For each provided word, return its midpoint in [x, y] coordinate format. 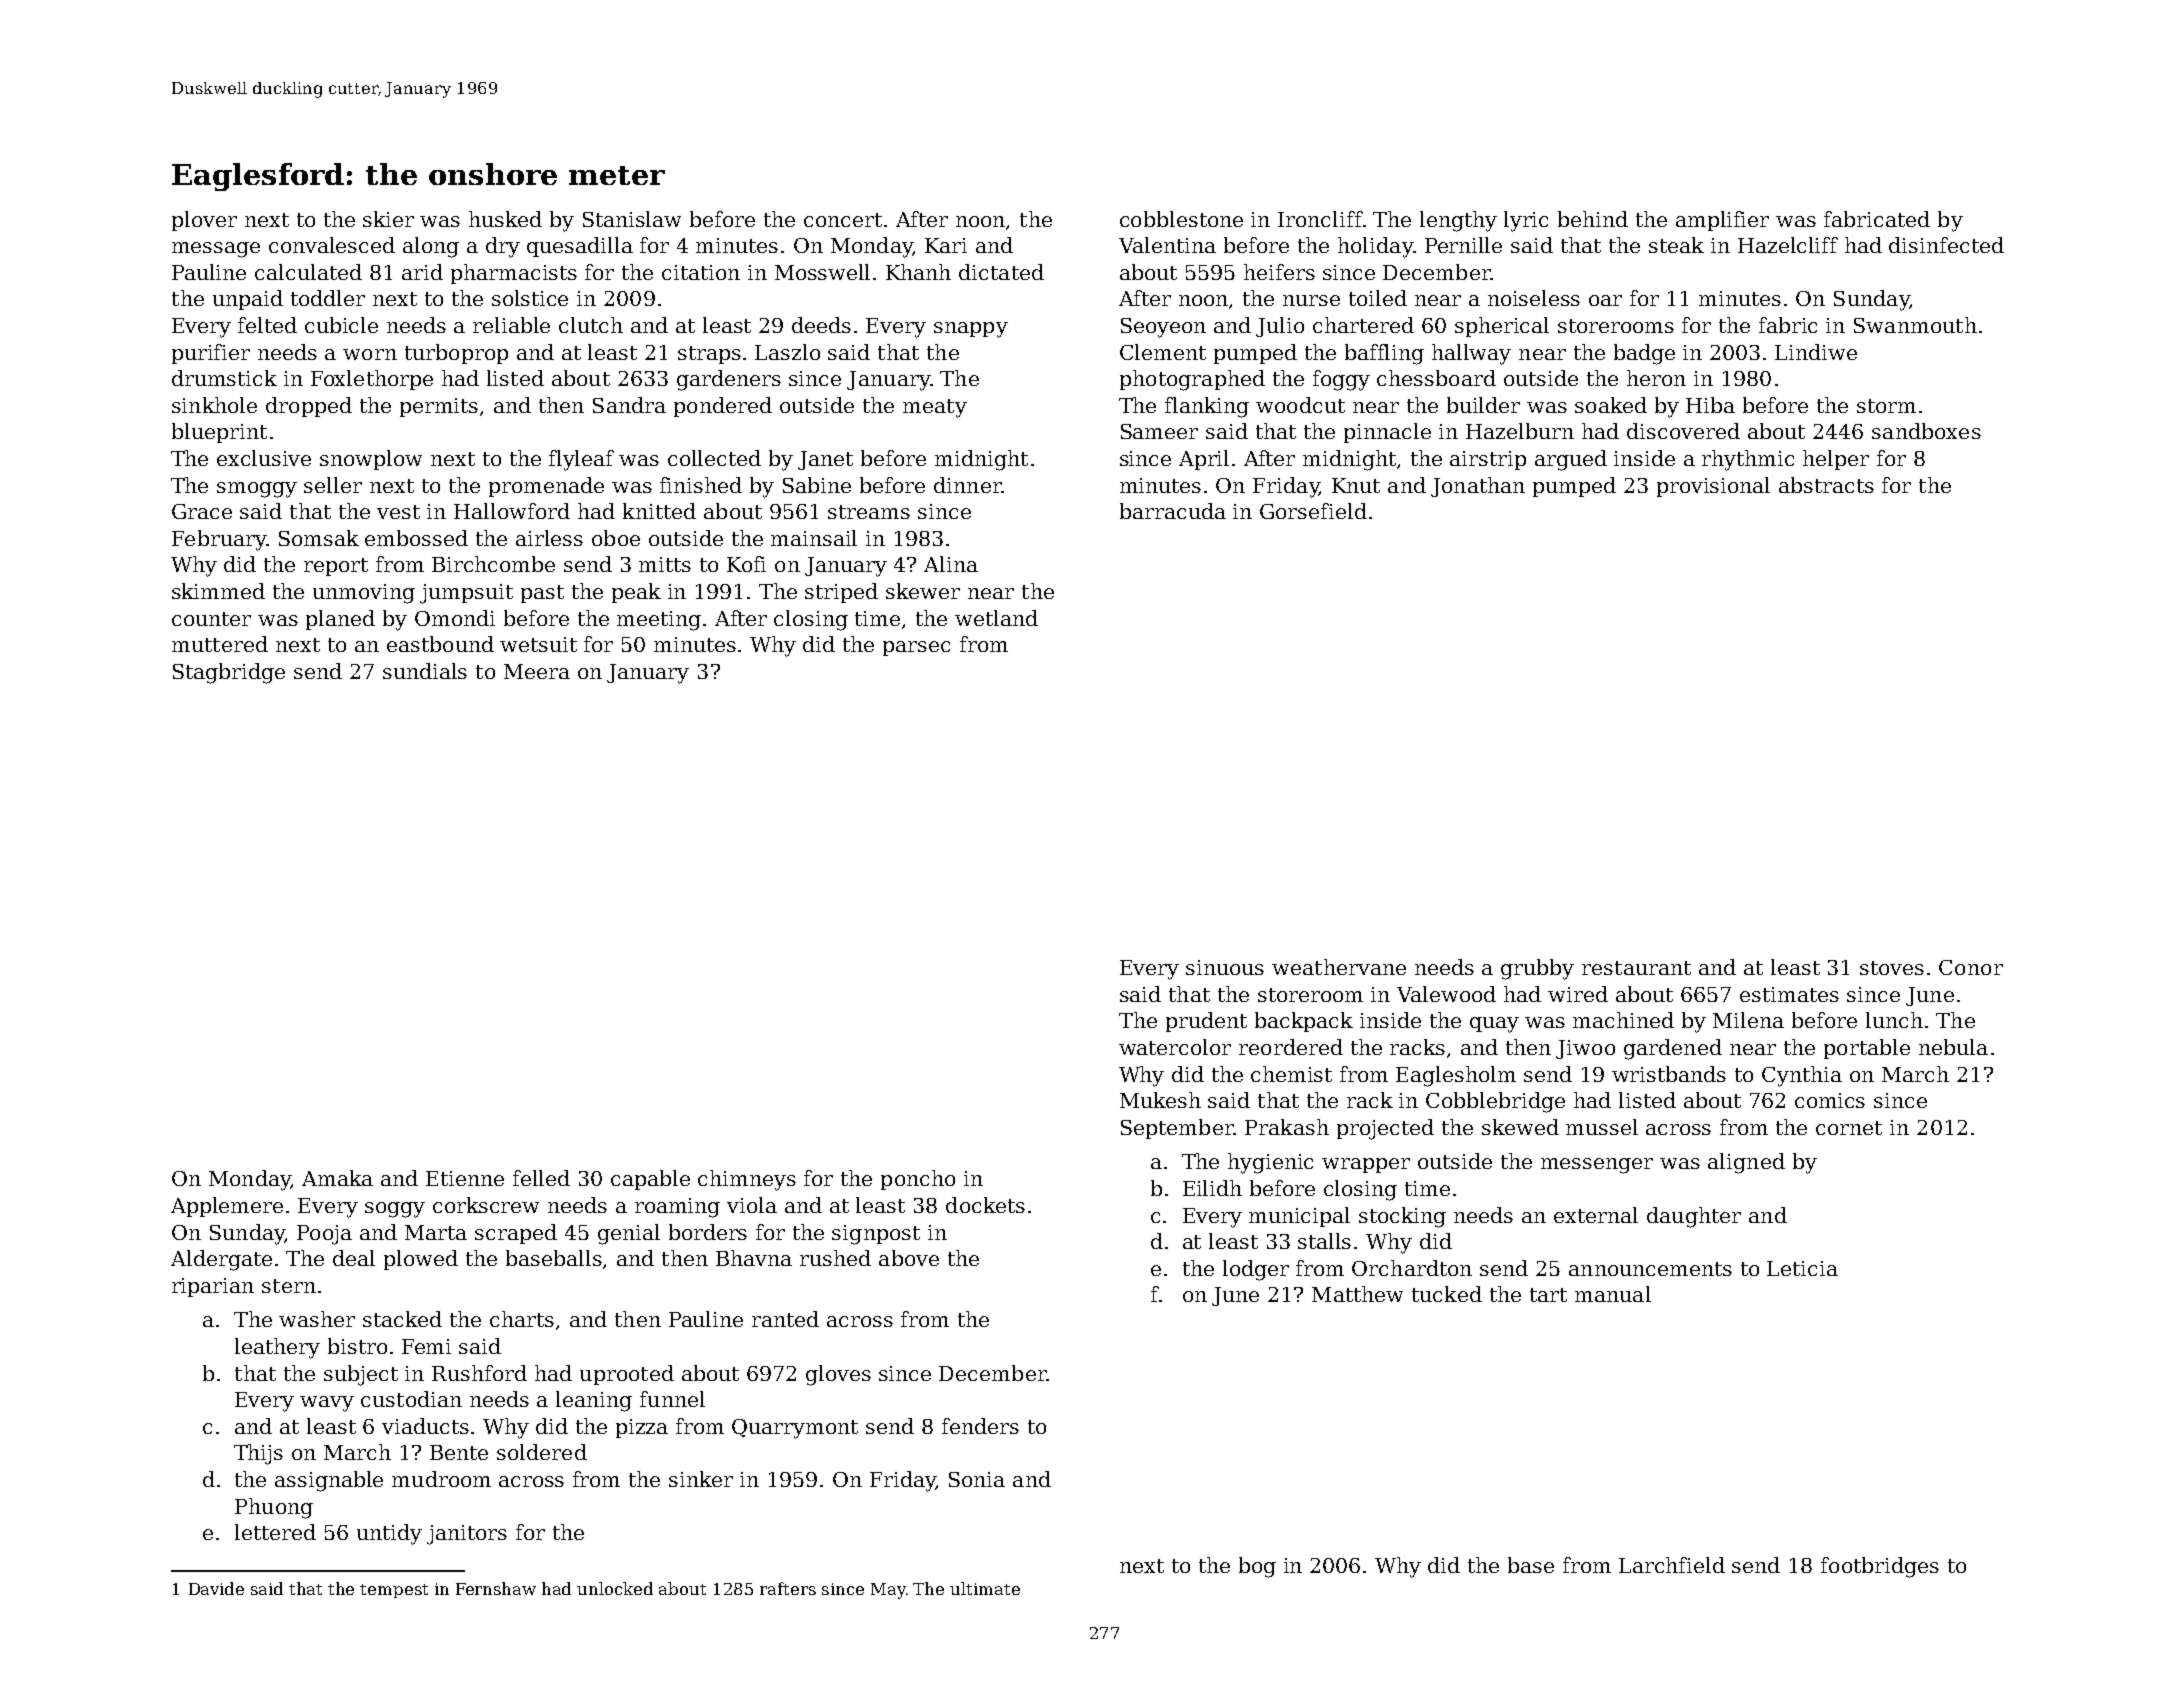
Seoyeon [1163, 328]
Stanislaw [632, 219]
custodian [411, 1399]
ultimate [985, 1588]
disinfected [1946, 245]
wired [1578, 994]
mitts [665, 564]
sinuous [1225, 967]
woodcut [1300, 405]
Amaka [337, 1178]
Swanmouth [1915, 325]
